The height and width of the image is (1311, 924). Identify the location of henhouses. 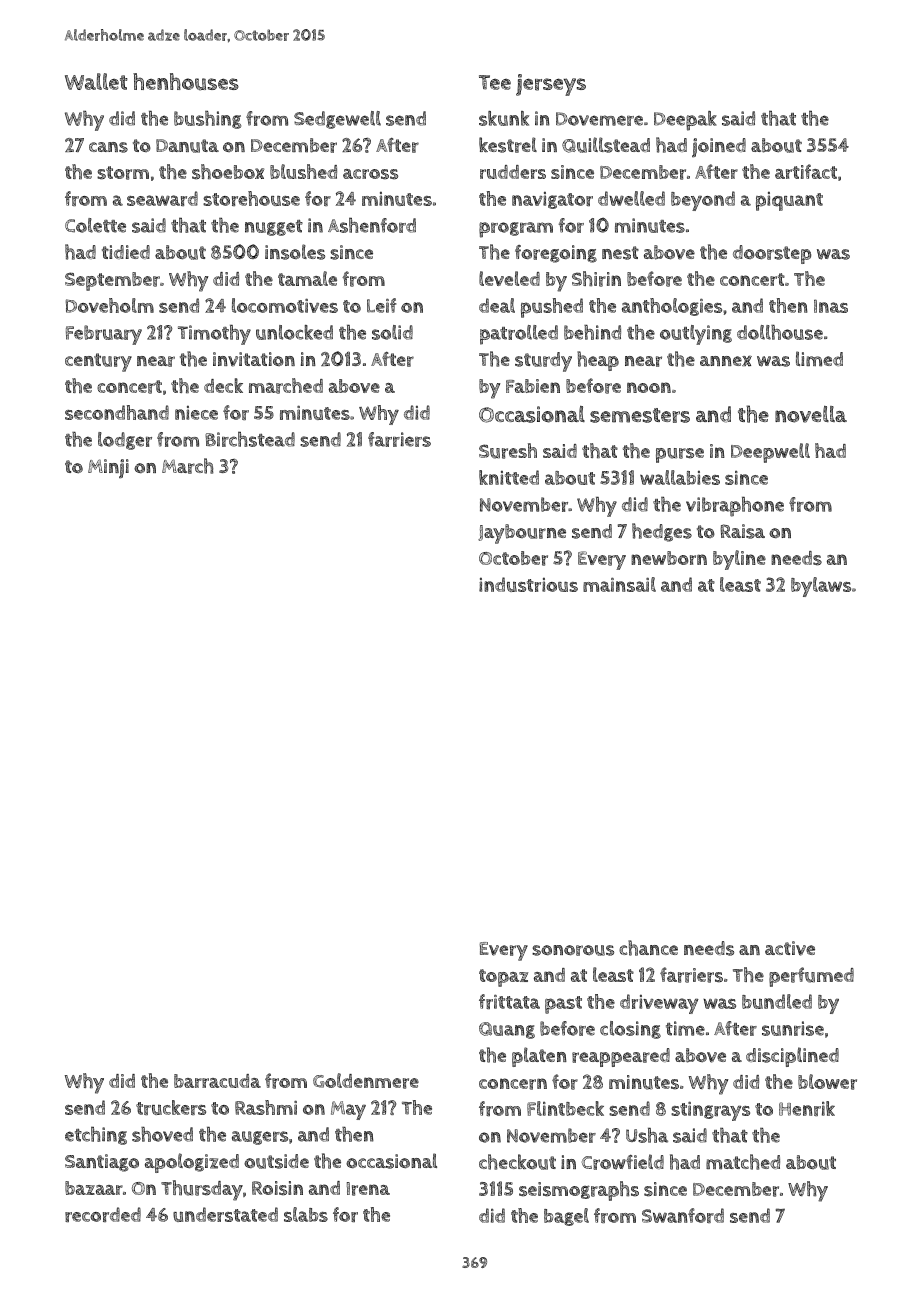
(186, 82).
